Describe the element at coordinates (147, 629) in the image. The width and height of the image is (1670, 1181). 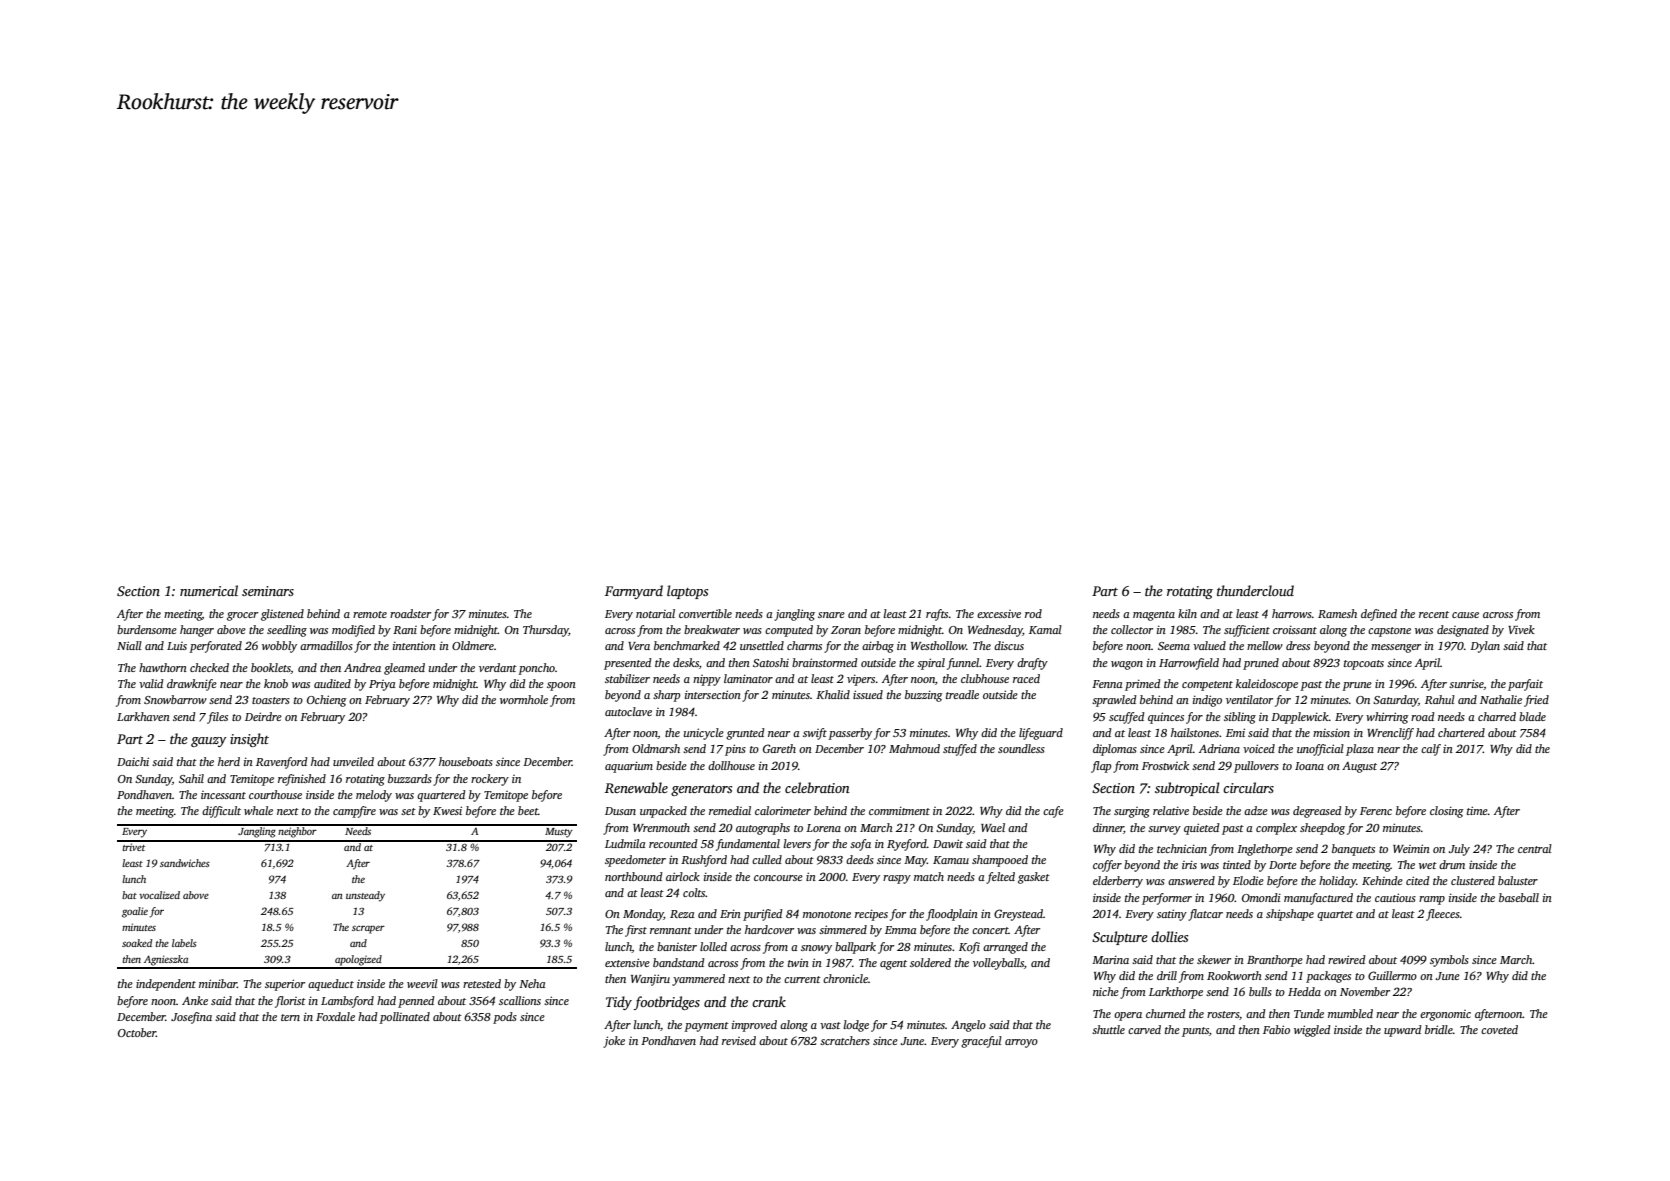
I see `burdensome` at that location.
